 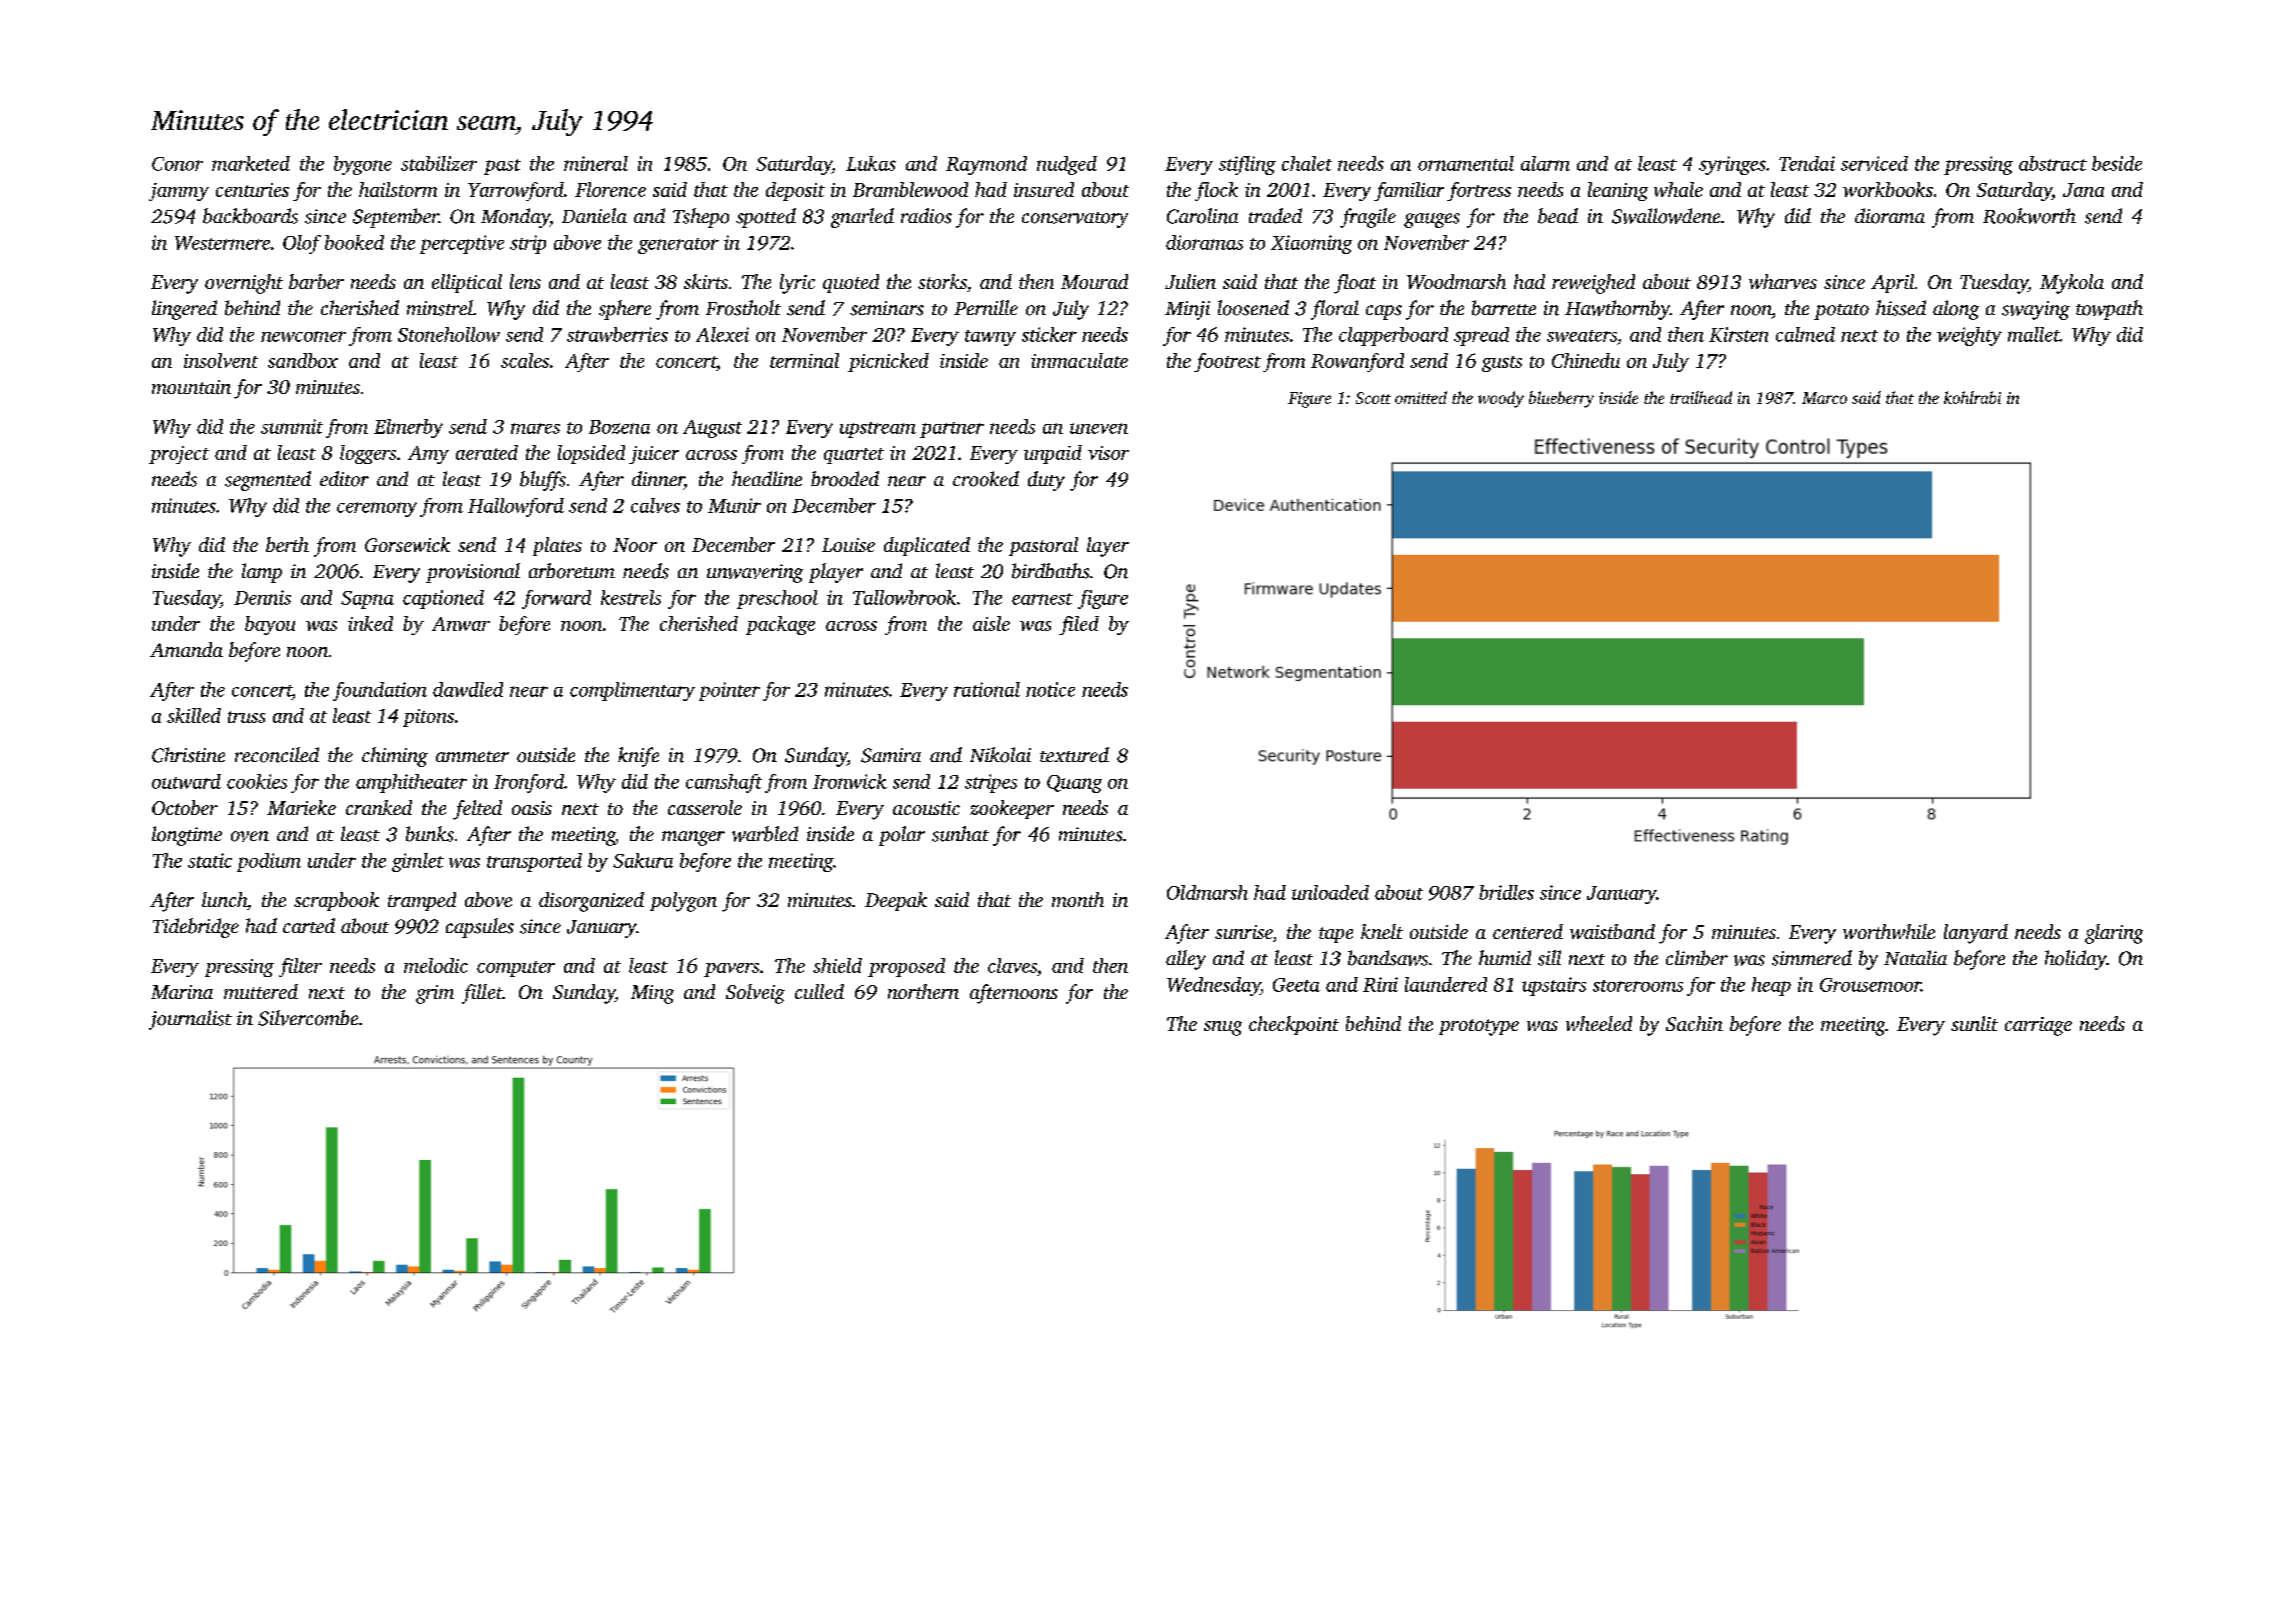 I want to click on snug, so click(x=1223, y=1028).
